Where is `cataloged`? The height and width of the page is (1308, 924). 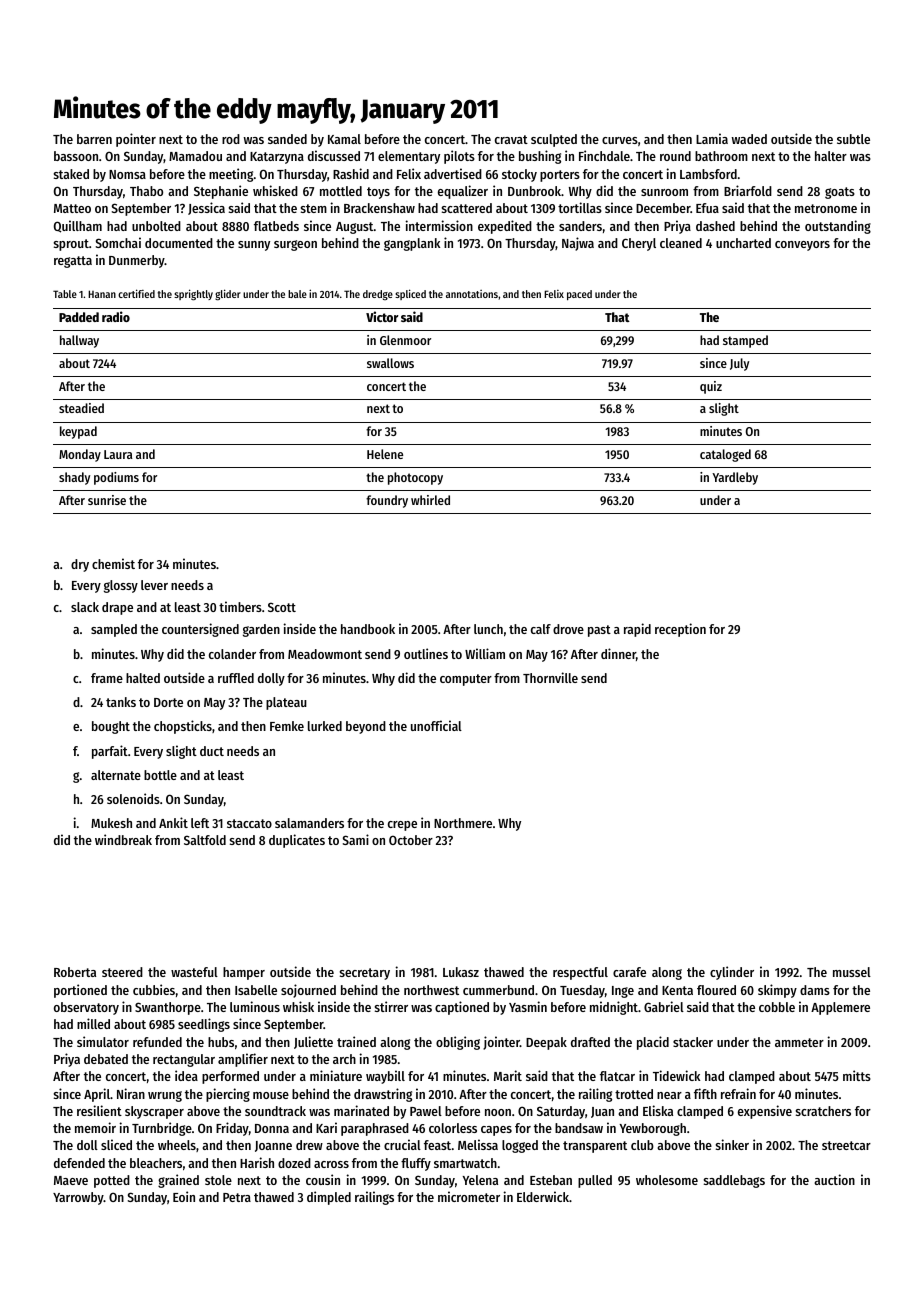
cataloged is located at coordinates (725, 455).
